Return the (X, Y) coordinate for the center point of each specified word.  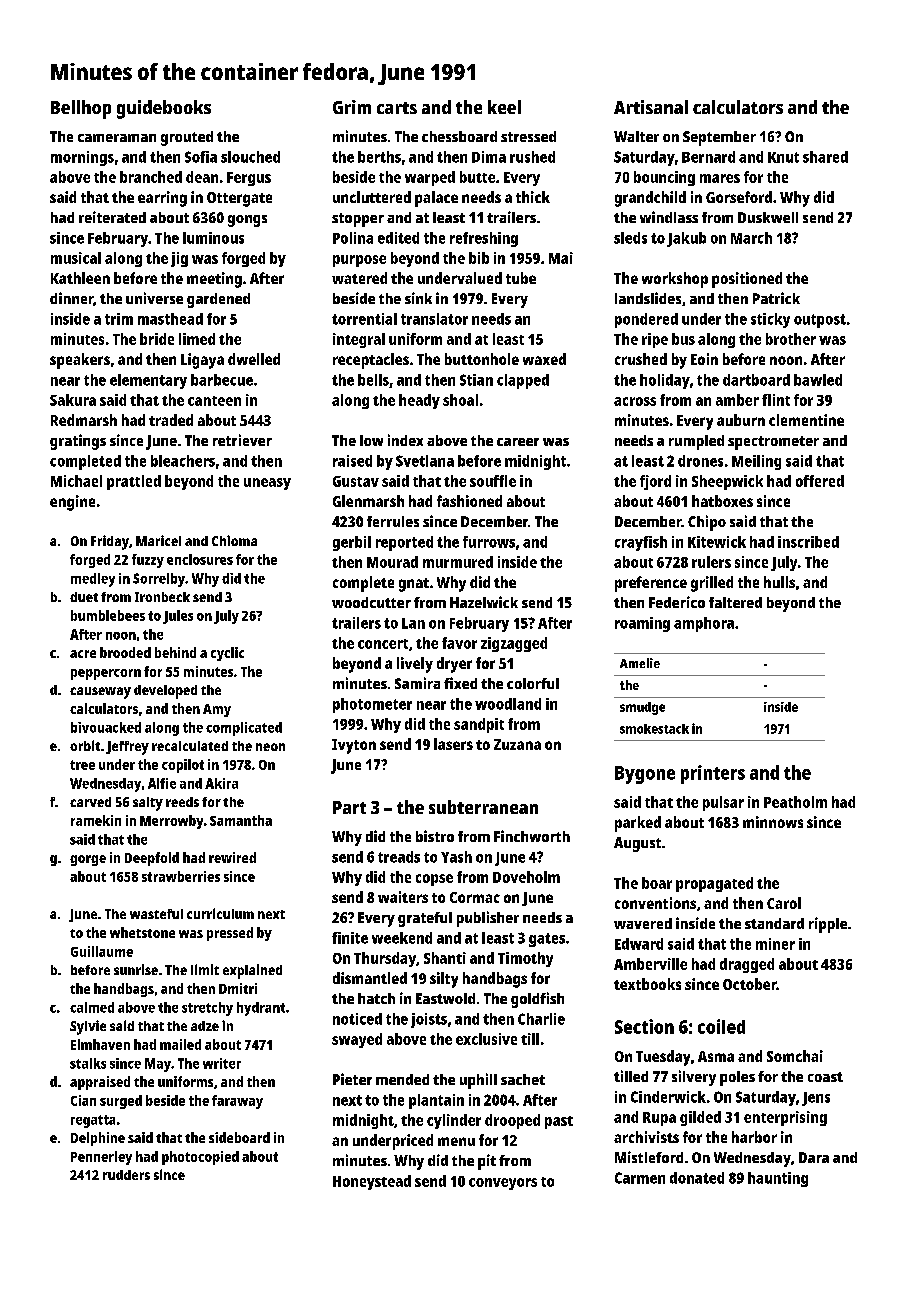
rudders (126, 1175)
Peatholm (795, 802)
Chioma (234, 540)
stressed (528, 136)
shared (825, 157)
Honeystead (372, 1182)
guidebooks (164, 109)
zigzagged (514, 644)
